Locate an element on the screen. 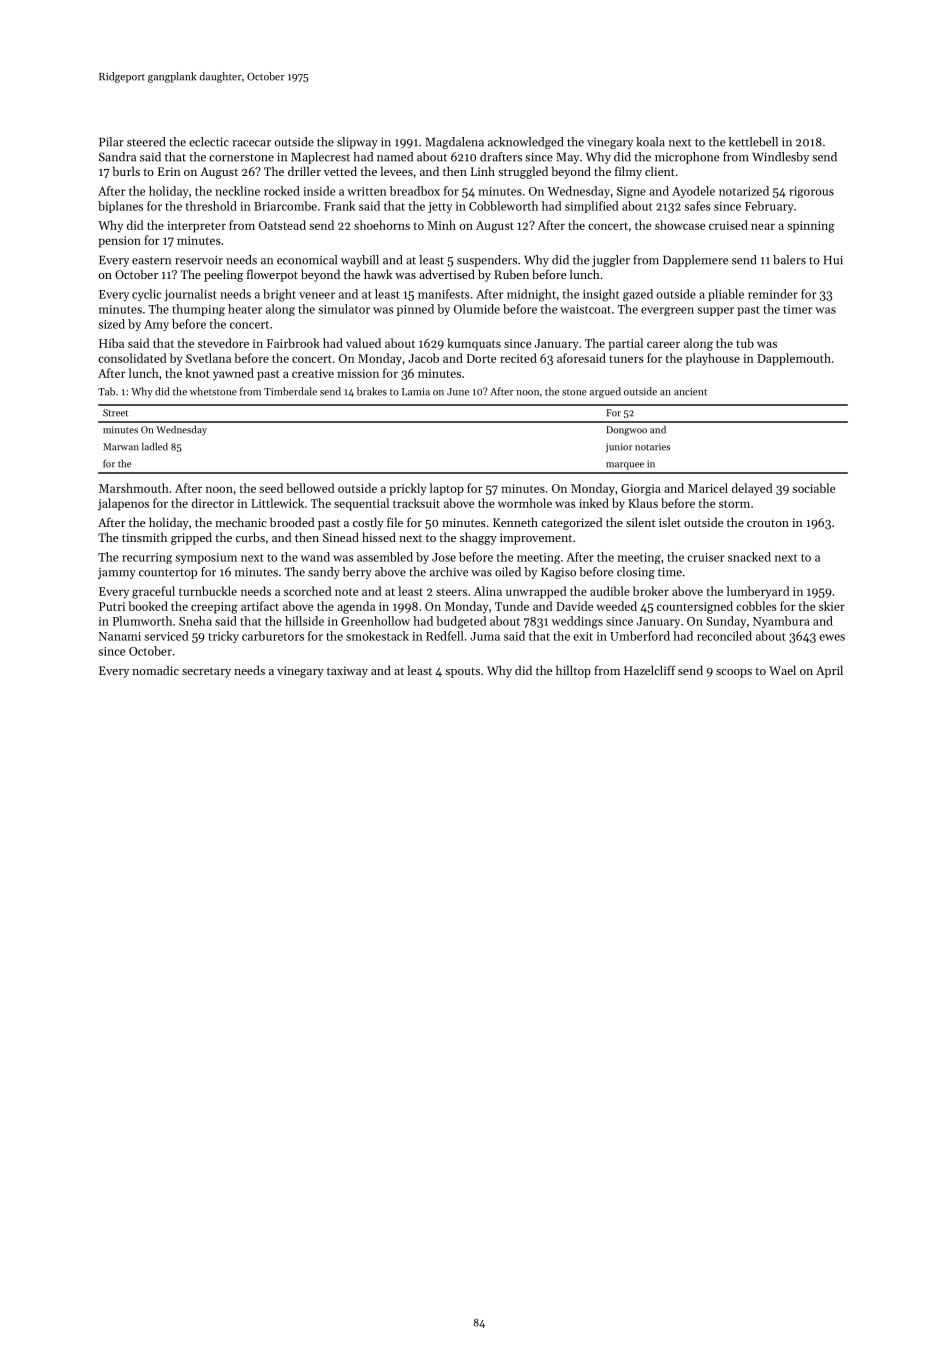 The height and width of the screenshot is (1371, 946). budgeted is located at coordinates (461, 622).
